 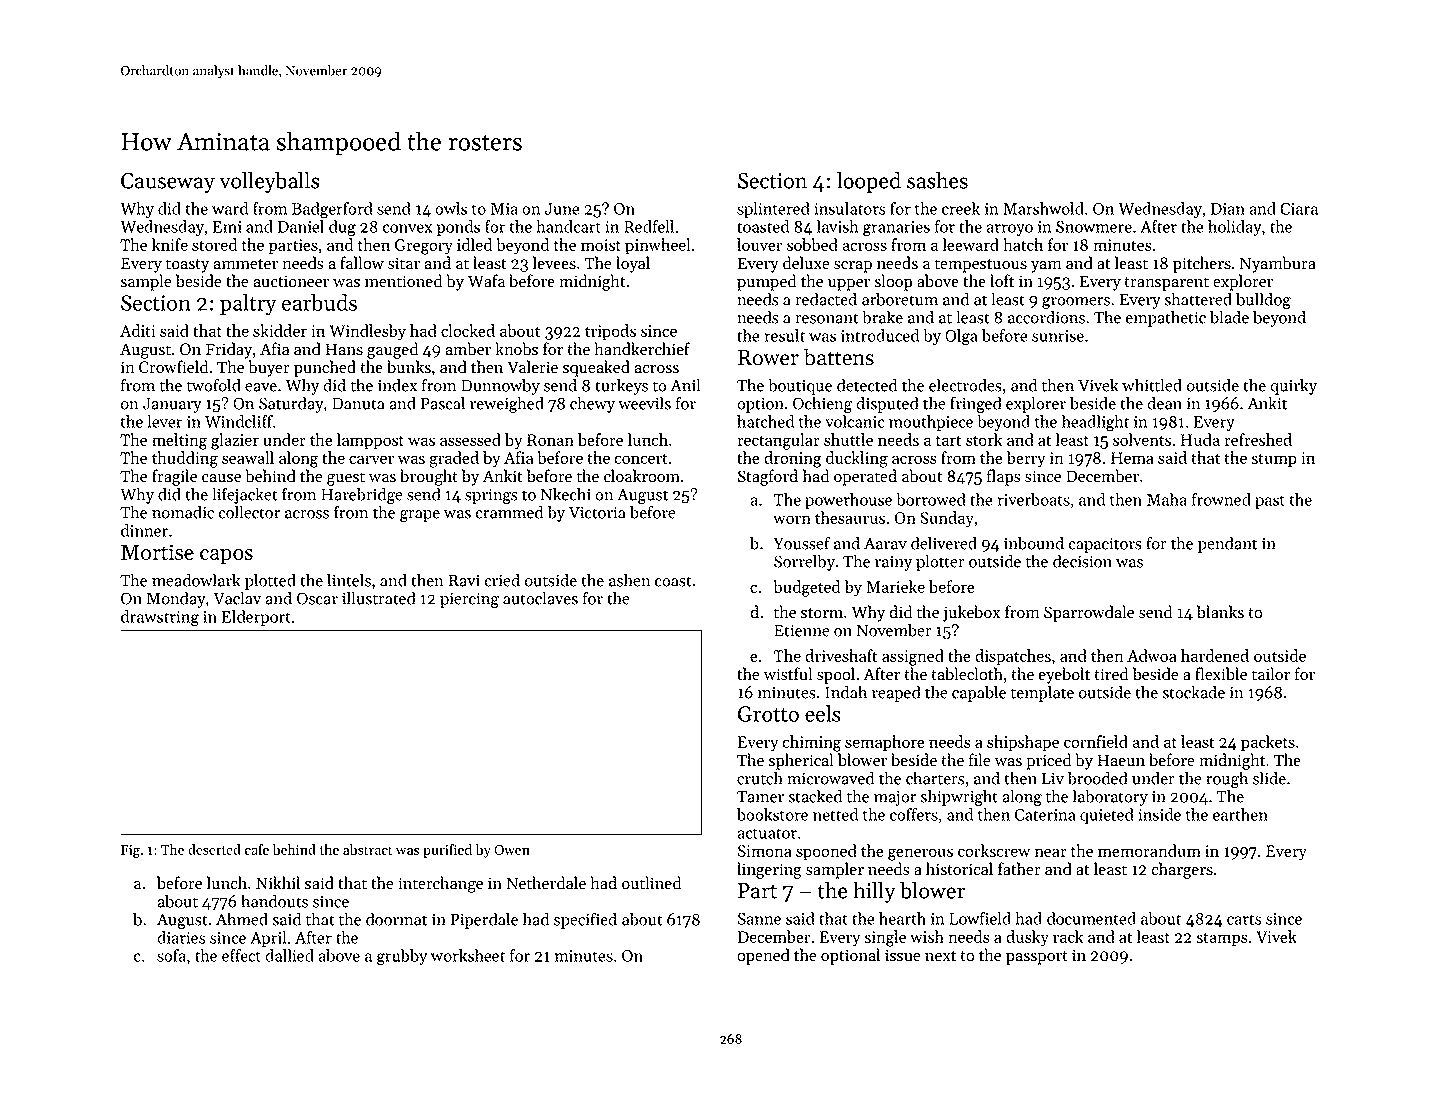 What do you see at coordinates (1037, 958) in the screenshot?
I see `passport` at bounding box center [1037, 958].
